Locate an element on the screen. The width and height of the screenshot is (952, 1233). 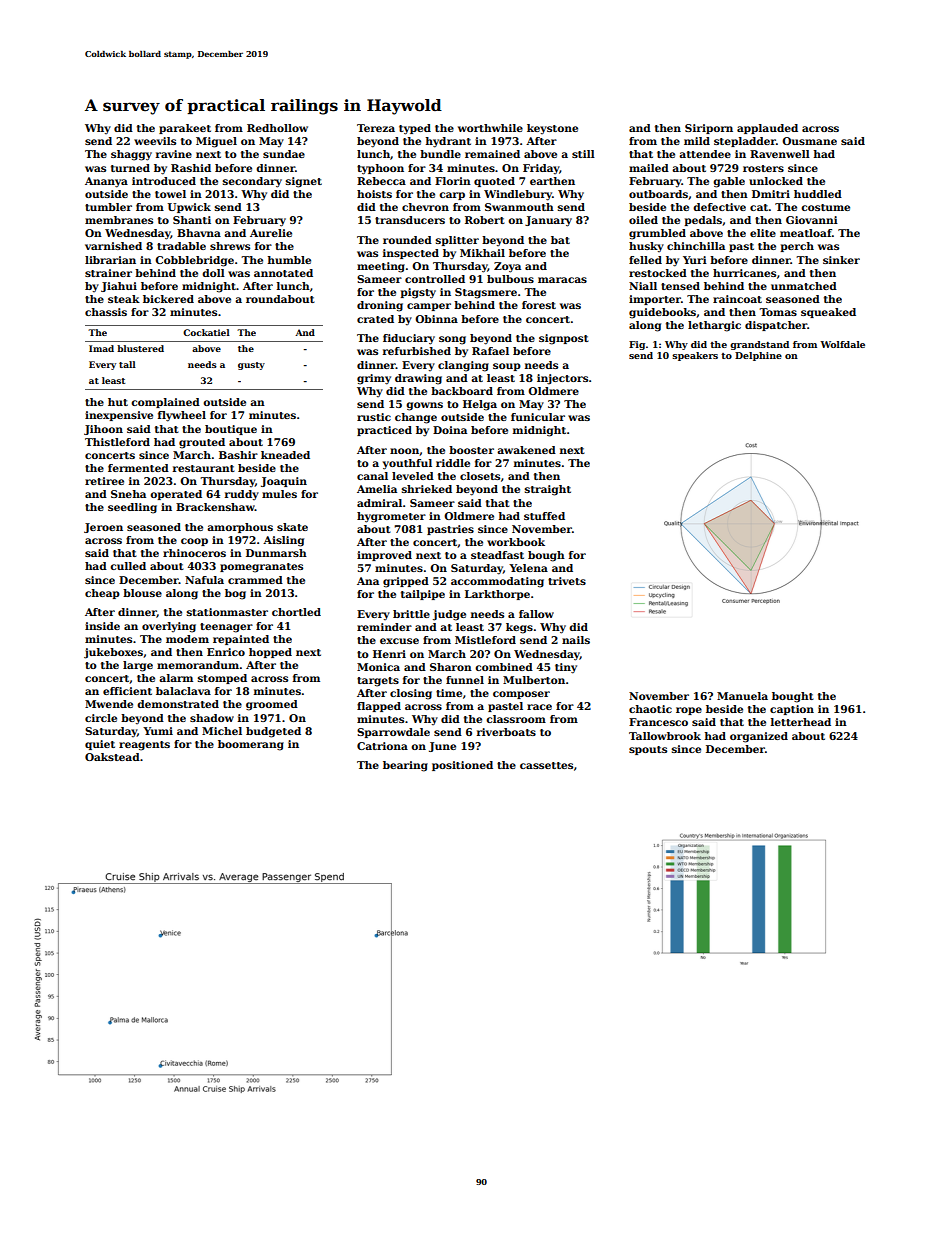
boomerang is located at coordinates (251, 745).
